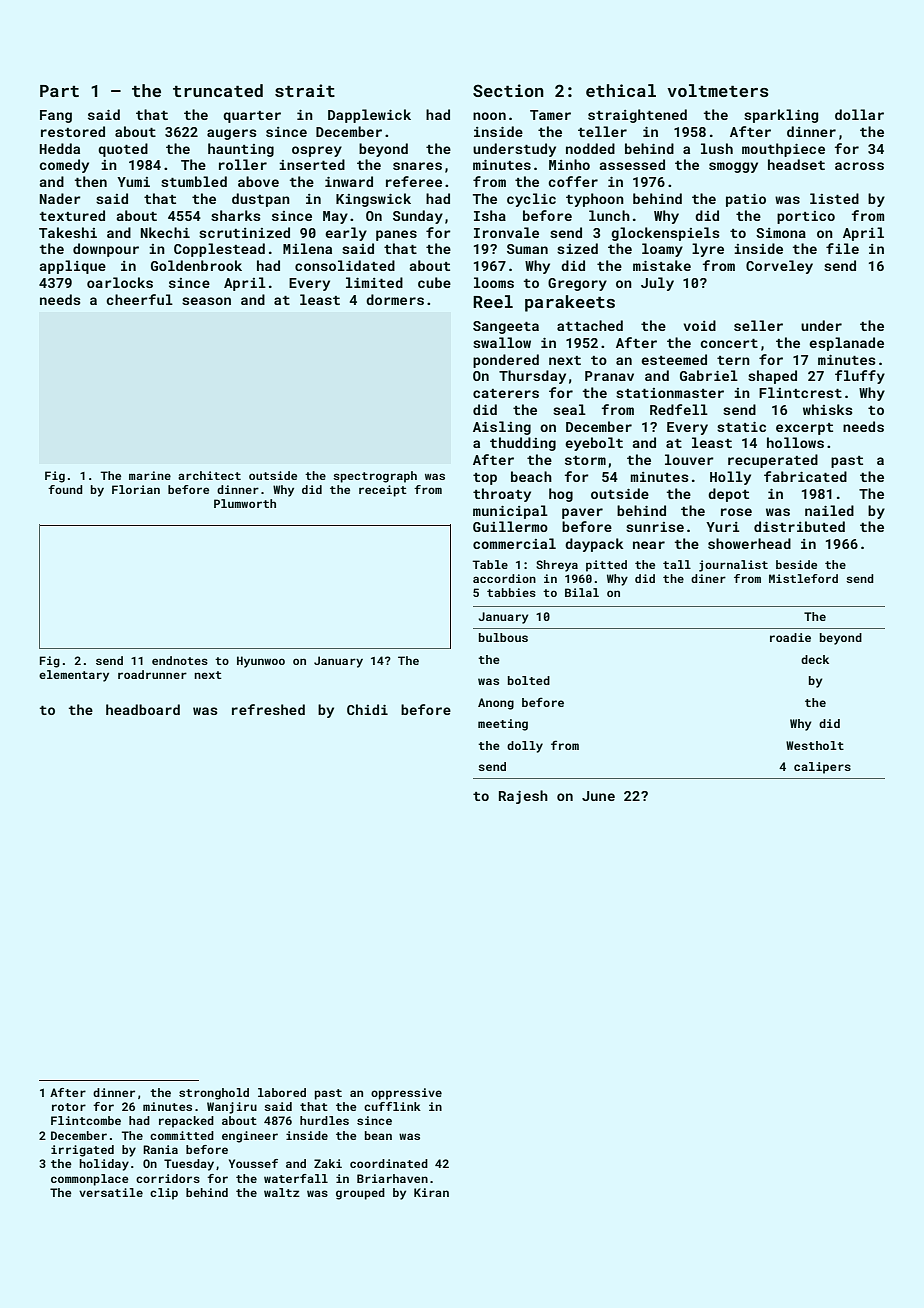 The image size is (924, 1308). What do you see at coordinates (383, 491) in the page?
I see `receipt` at bounding box center [383, 491].
